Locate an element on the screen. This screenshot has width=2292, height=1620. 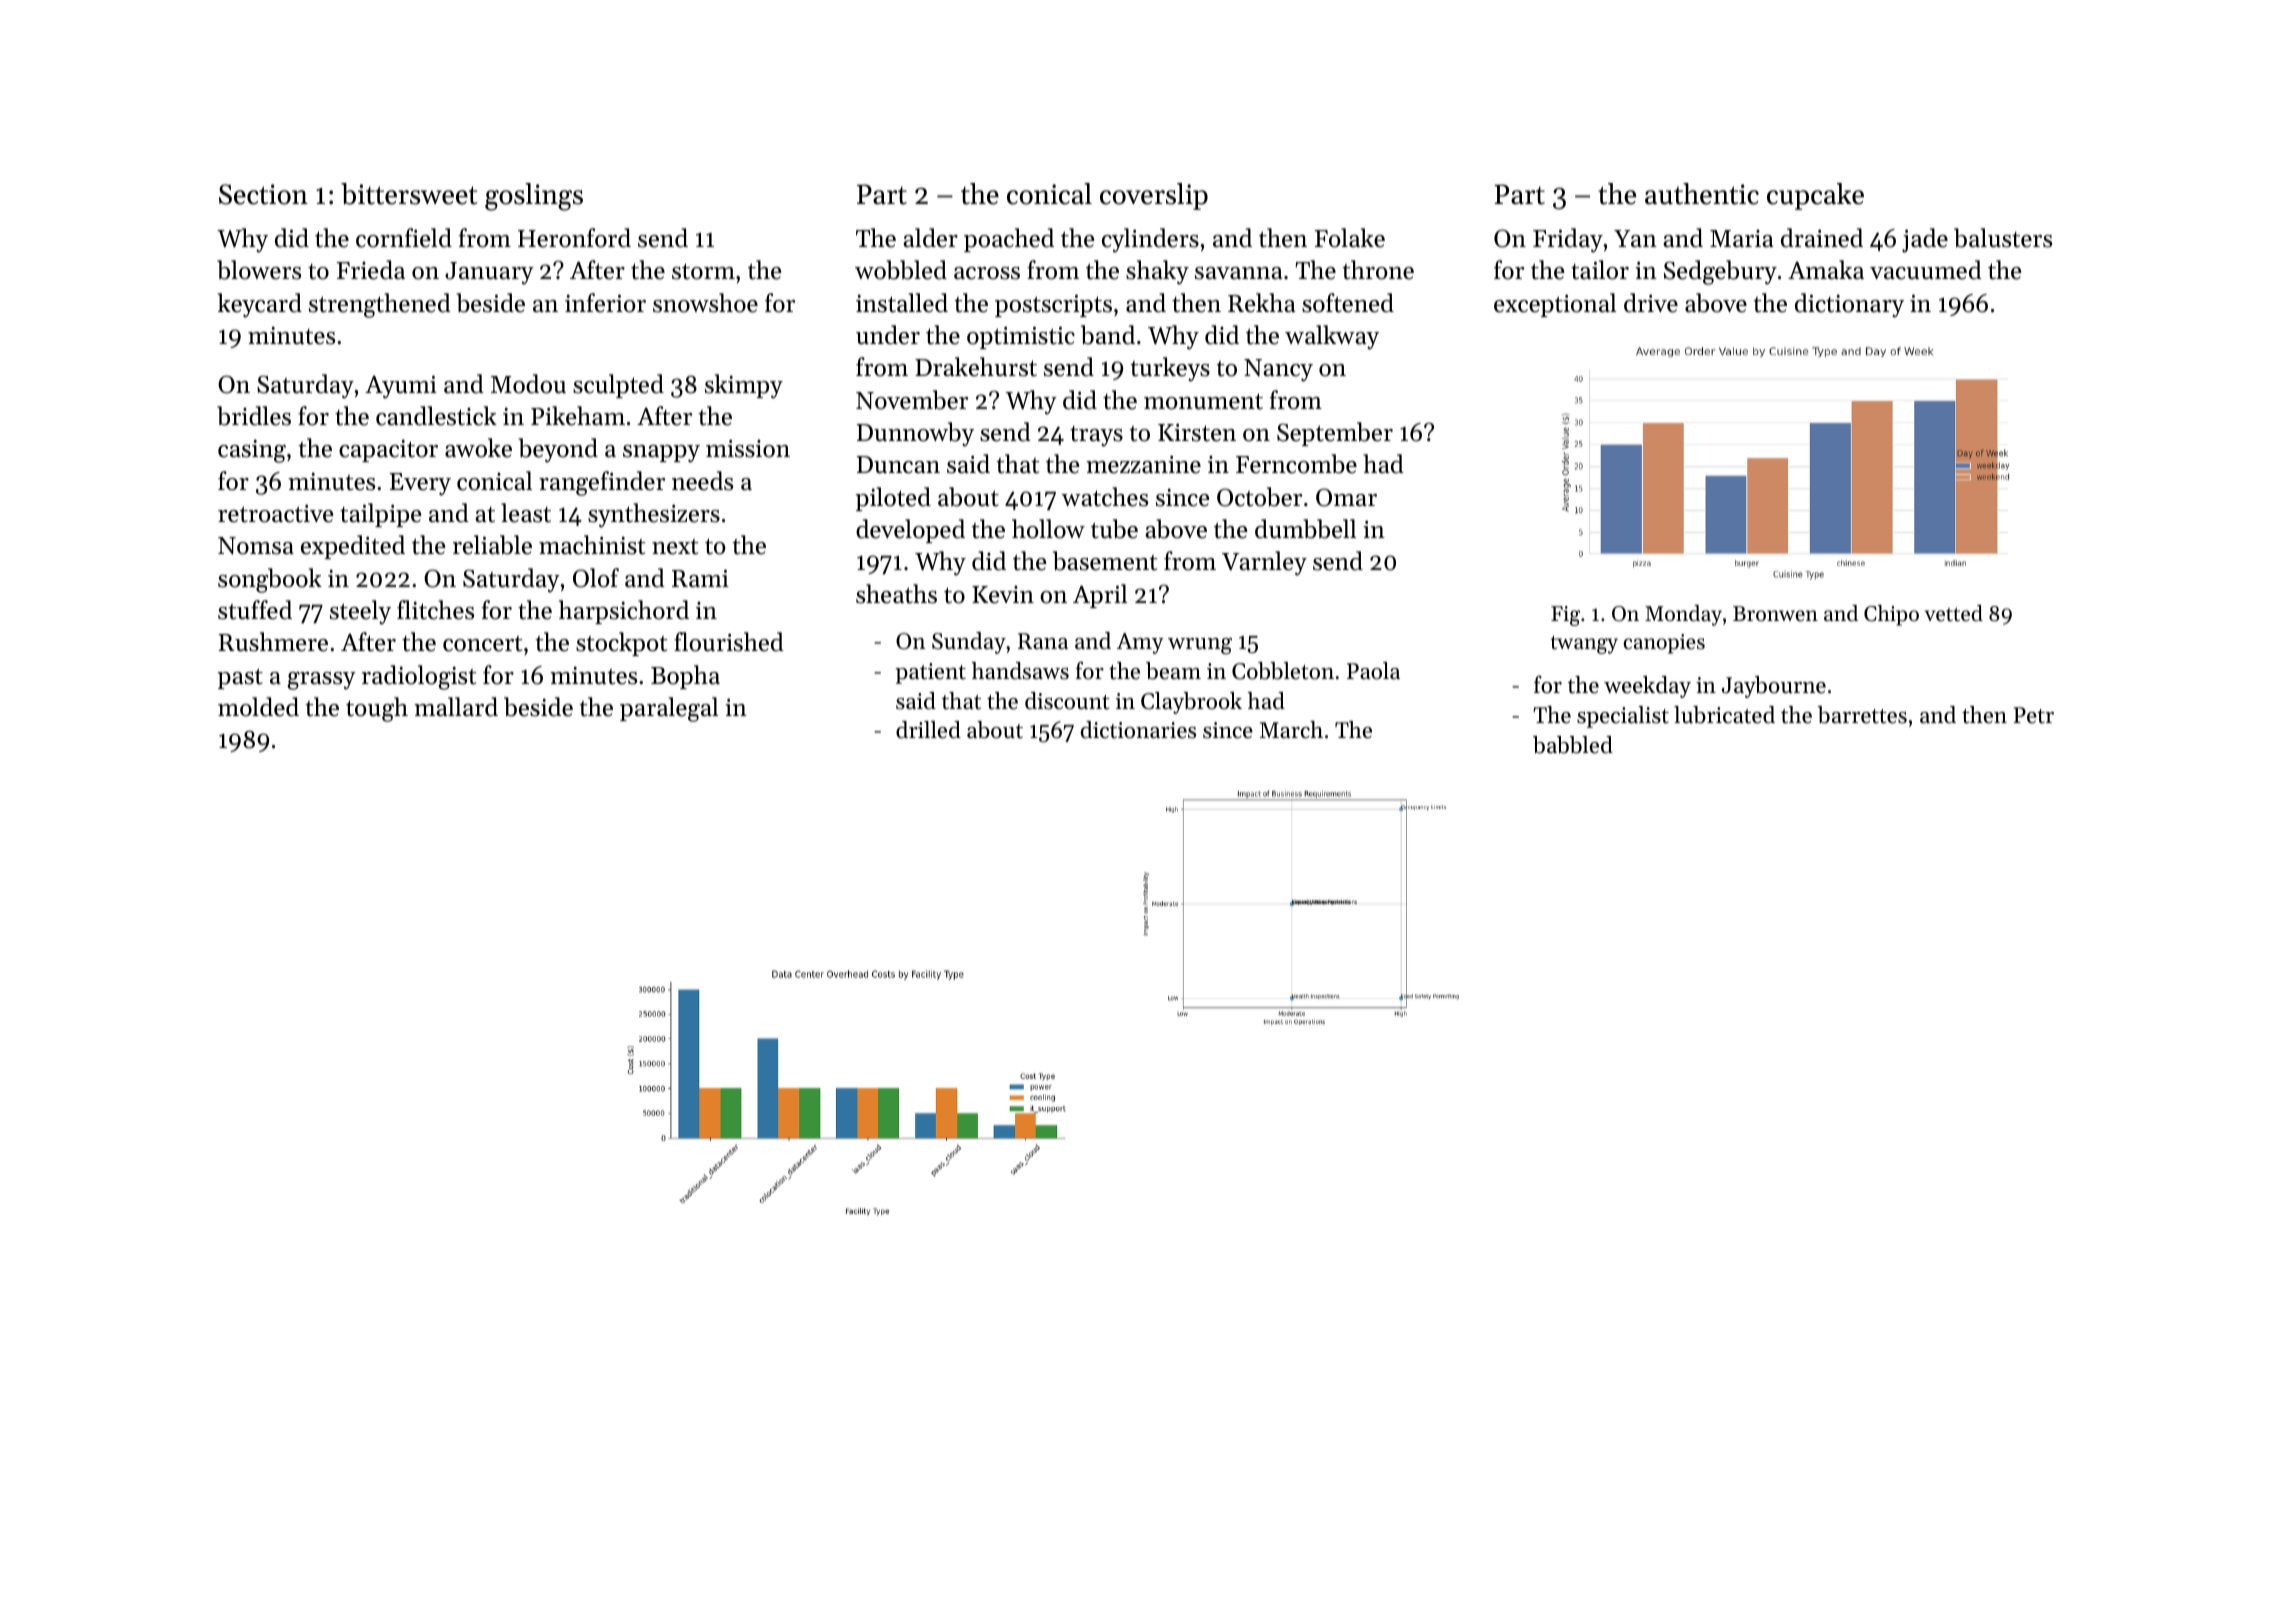
Petr is located at coordinates (2034, 715).
